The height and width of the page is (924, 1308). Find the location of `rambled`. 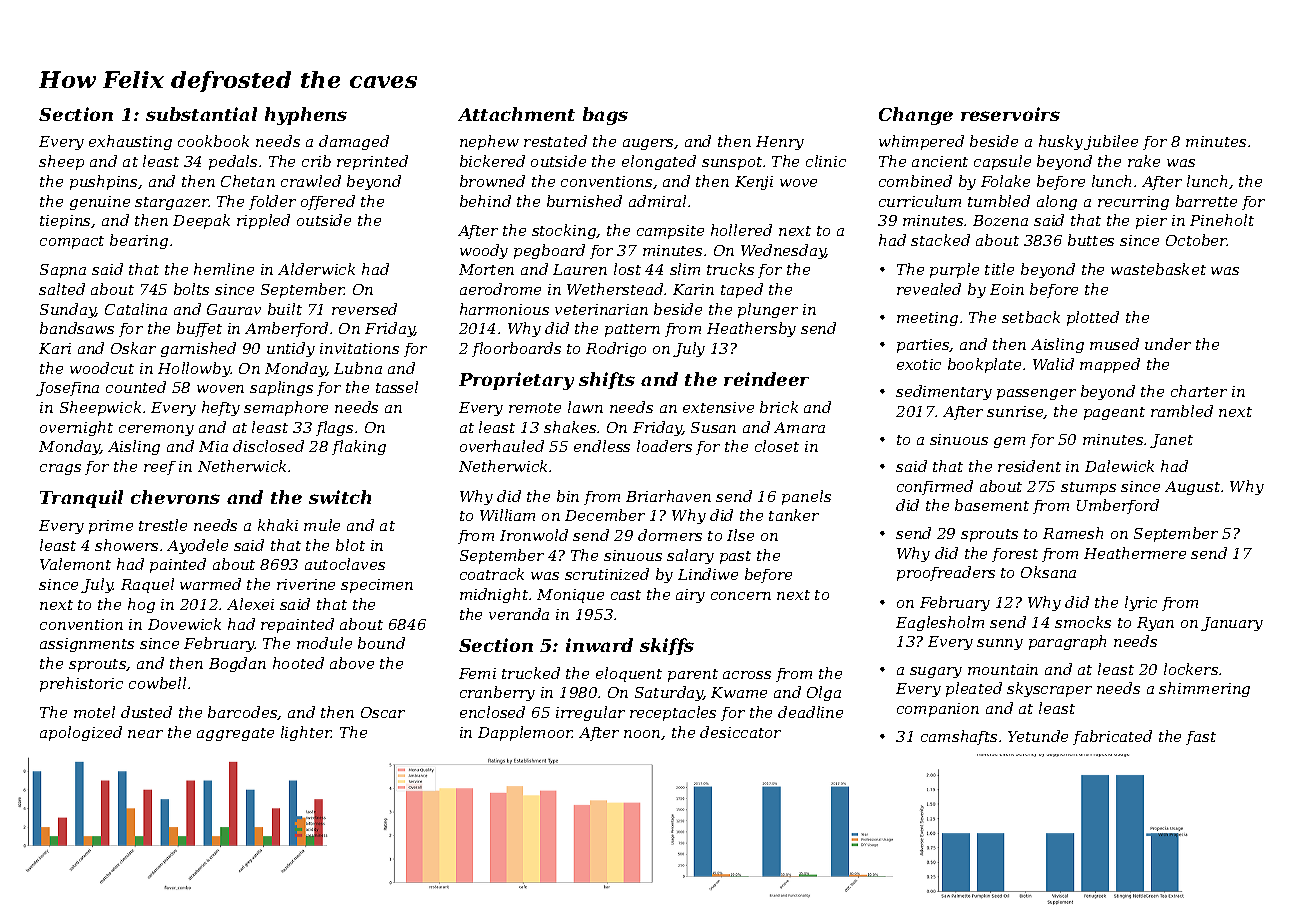

rambled is located at coordinates (1182, 411).
